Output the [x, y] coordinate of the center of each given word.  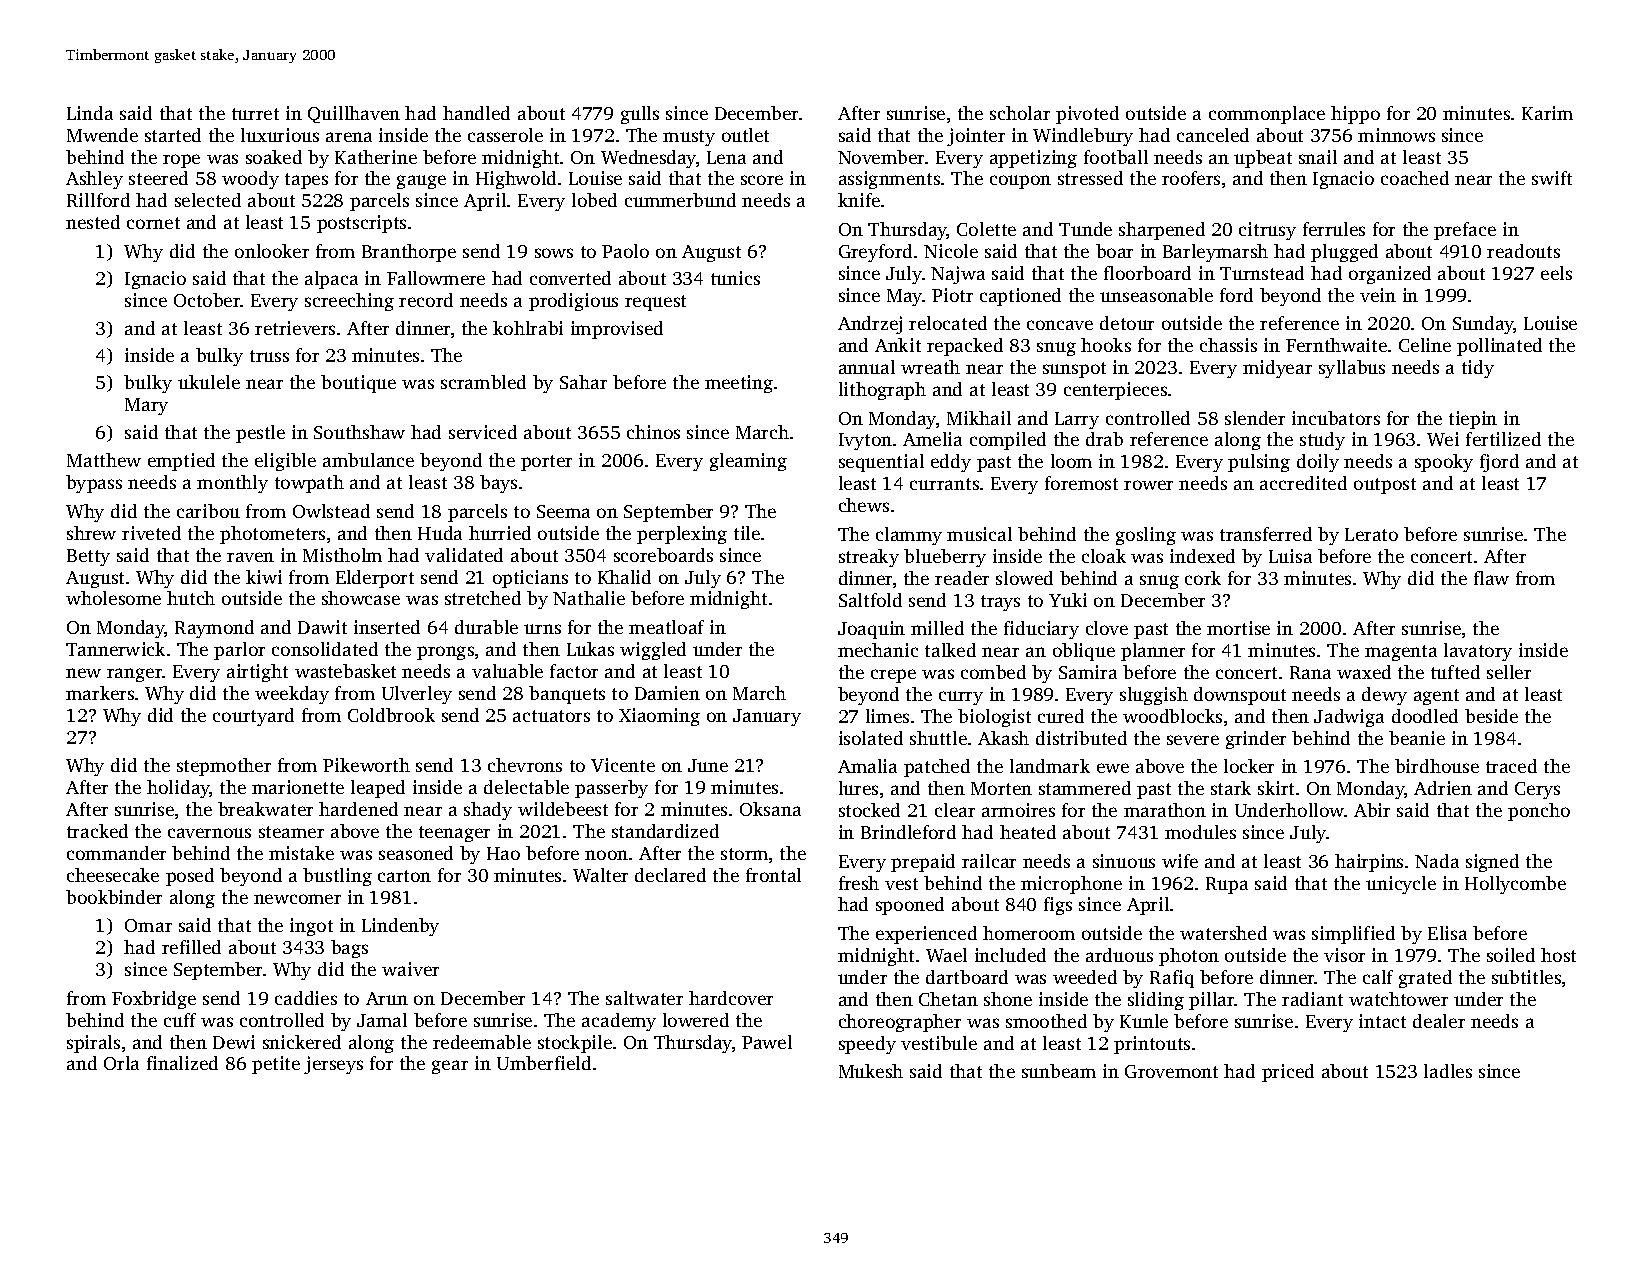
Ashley [94, 180]
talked [950, 650]
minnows [1396, 135]
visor [1344, 955]
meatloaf [666, 627]
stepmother [224, 767]
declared [670, 875]
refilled [191, 947]
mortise [1238, 628]
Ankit [898, 345]
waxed [1364, 672]
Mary [146, 406]
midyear [1277, 369]
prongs [445, 653]
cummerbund [680, 200]
